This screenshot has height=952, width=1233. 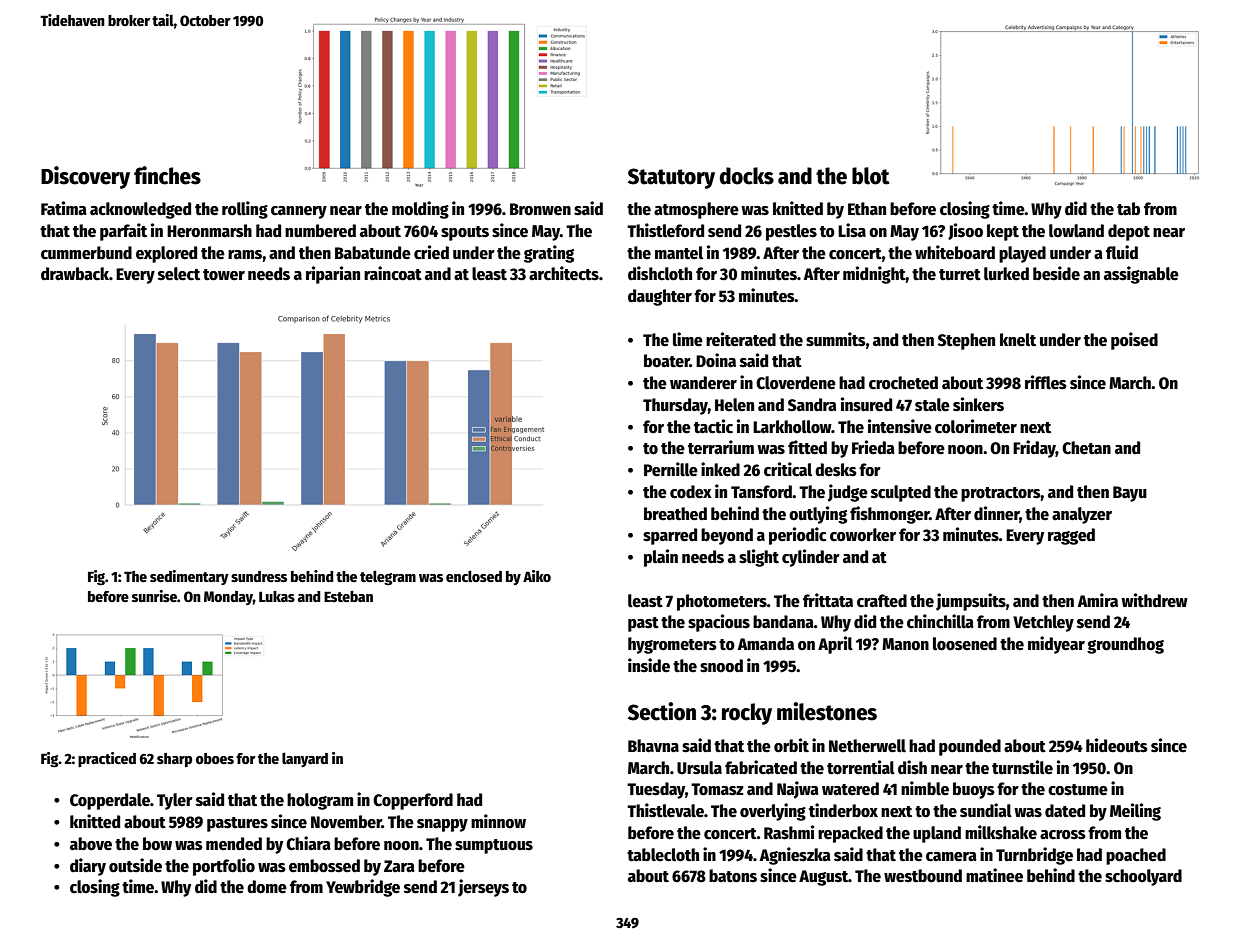 What do you see at coordinates (75, 274) in the screenshot?
I see `drawback` at bounding box center [75, 274].
